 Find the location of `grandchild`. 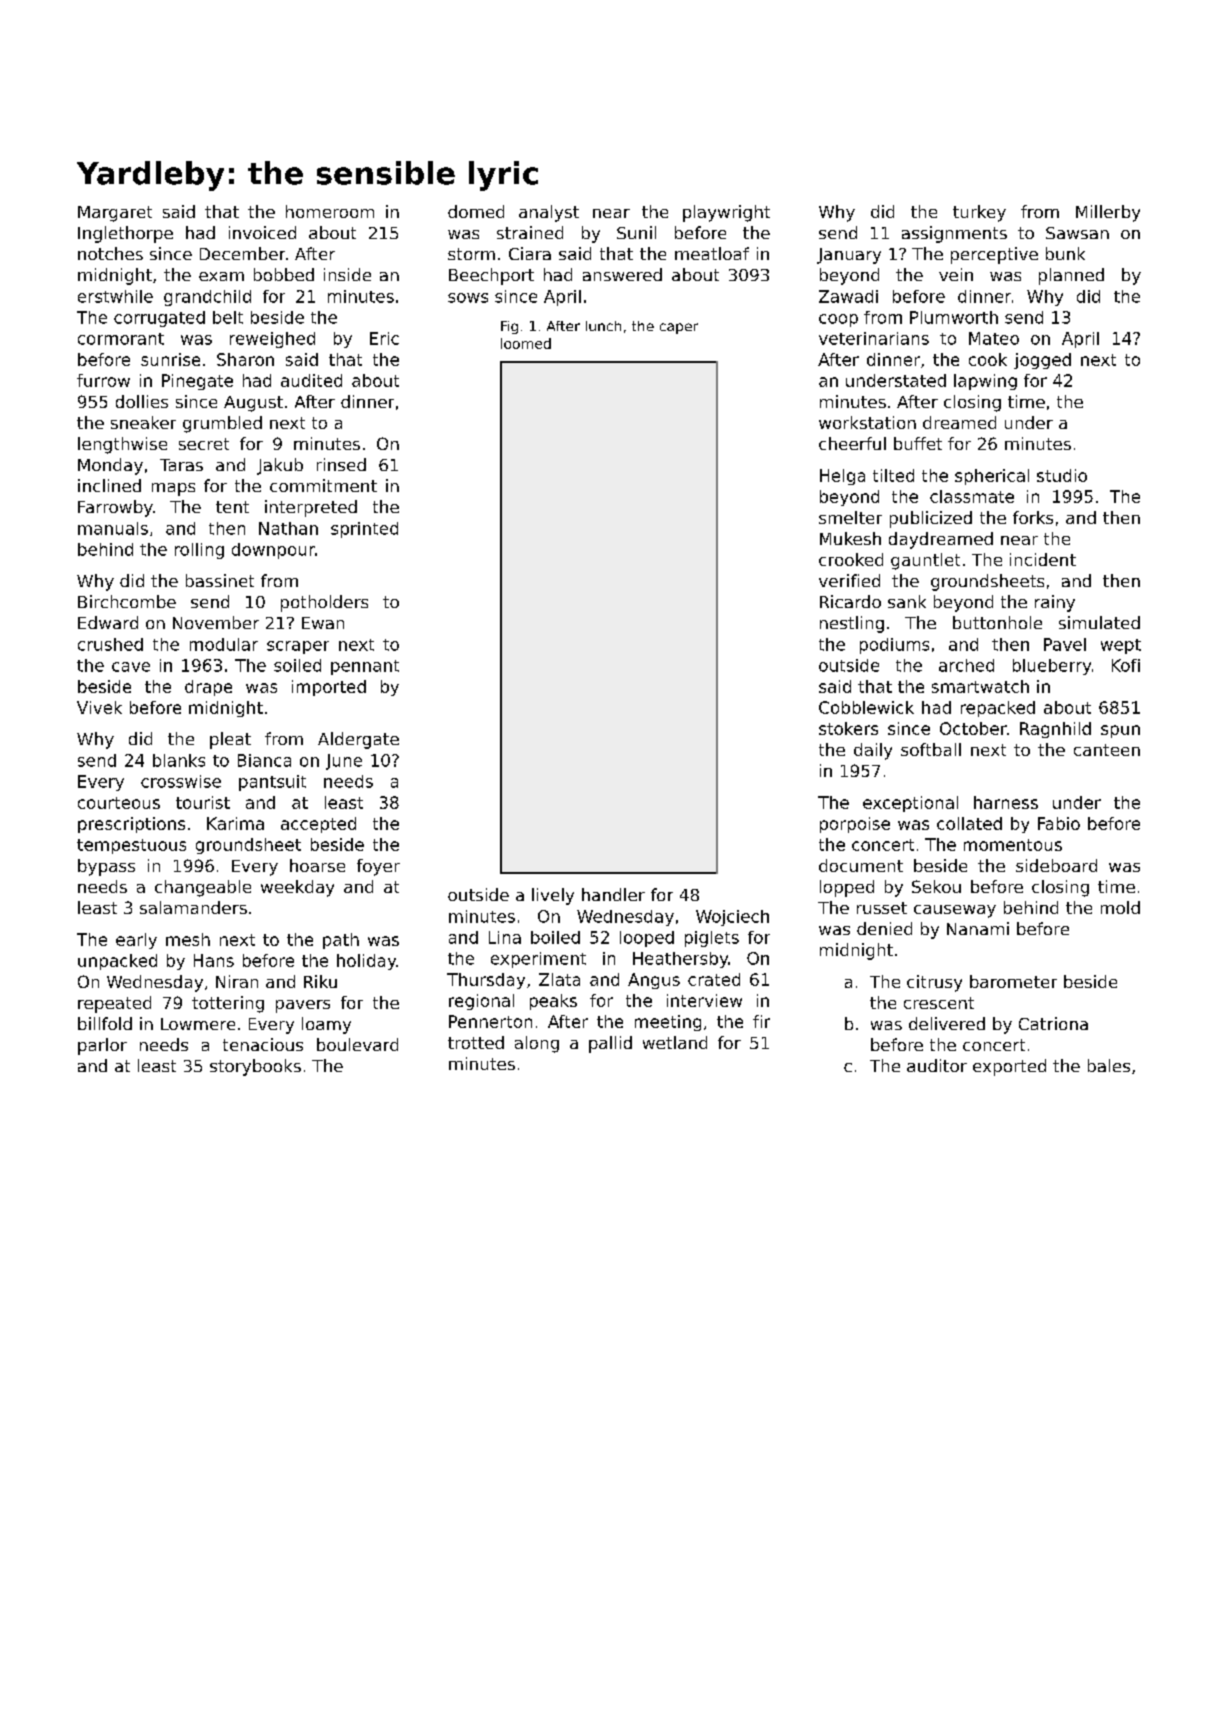

grandchild is located at coordinates (207, 298).
